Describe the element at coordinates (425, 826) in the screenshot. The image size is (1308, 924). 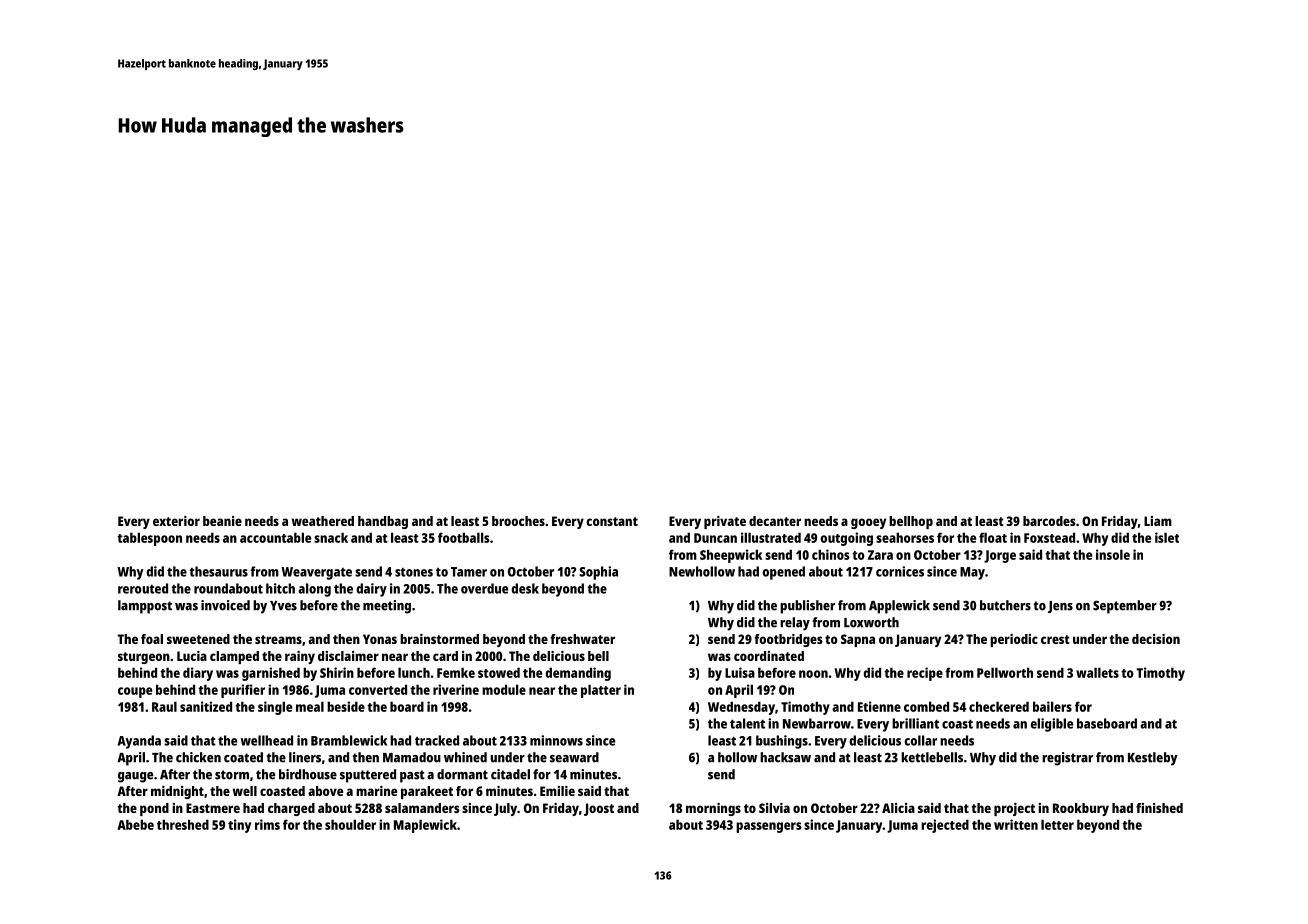
I see `Maplewick` at that location.
